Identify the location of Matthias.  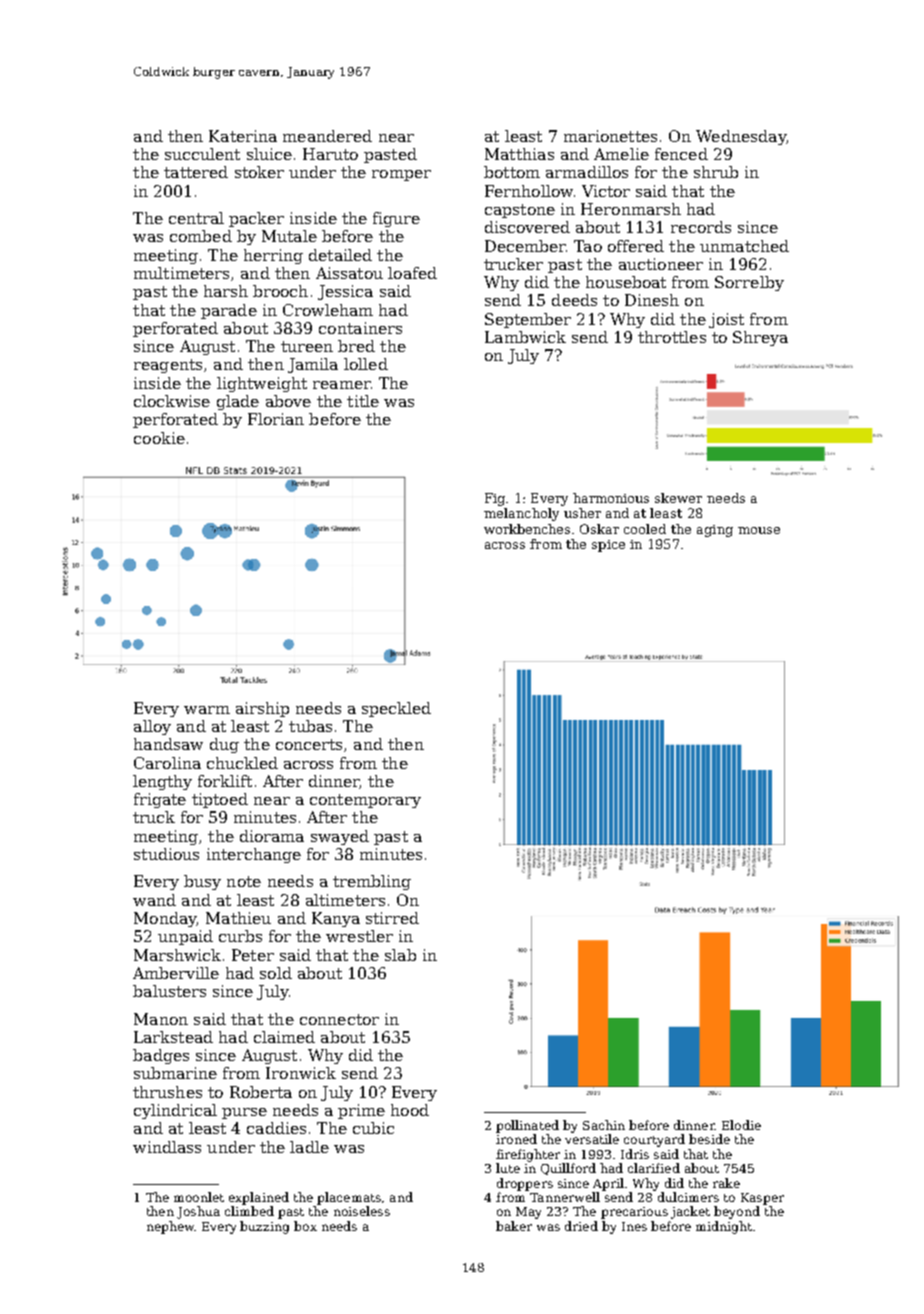
(519, 154).
